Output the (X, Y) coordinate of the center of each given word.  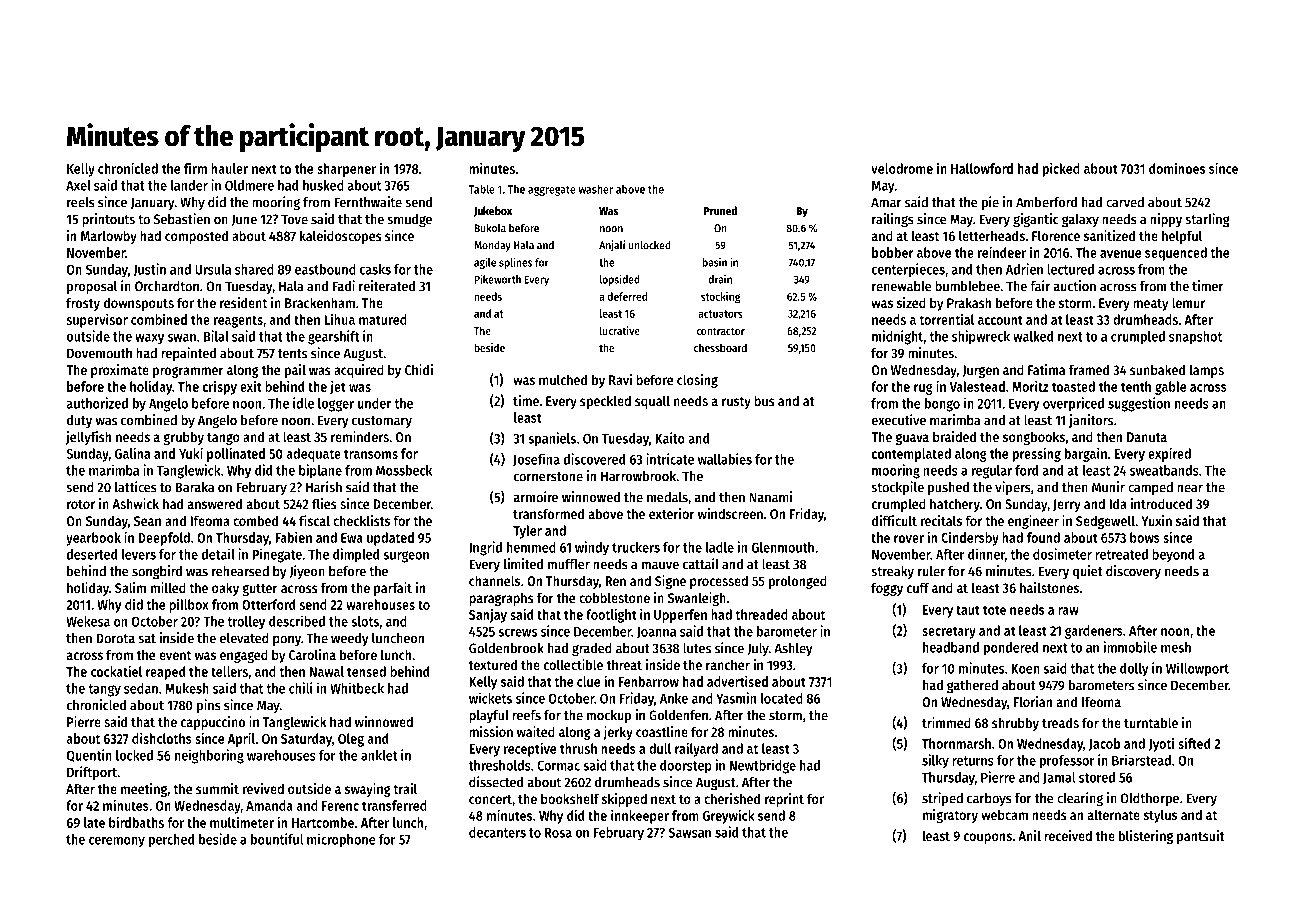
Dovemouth (99, 353)
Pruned (720, 210)
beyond (1173, 556)
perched (171, 841)
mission (491, 731)
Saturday (306, 740)
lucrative (620, 330)
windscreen (730, 513)
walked (1033, 336)
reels (81, 202)
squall (652, 402)
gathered (972, 687)
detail (218, 554)
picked (1061, 169)
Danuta (1147, 437)
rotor (81, 504)
